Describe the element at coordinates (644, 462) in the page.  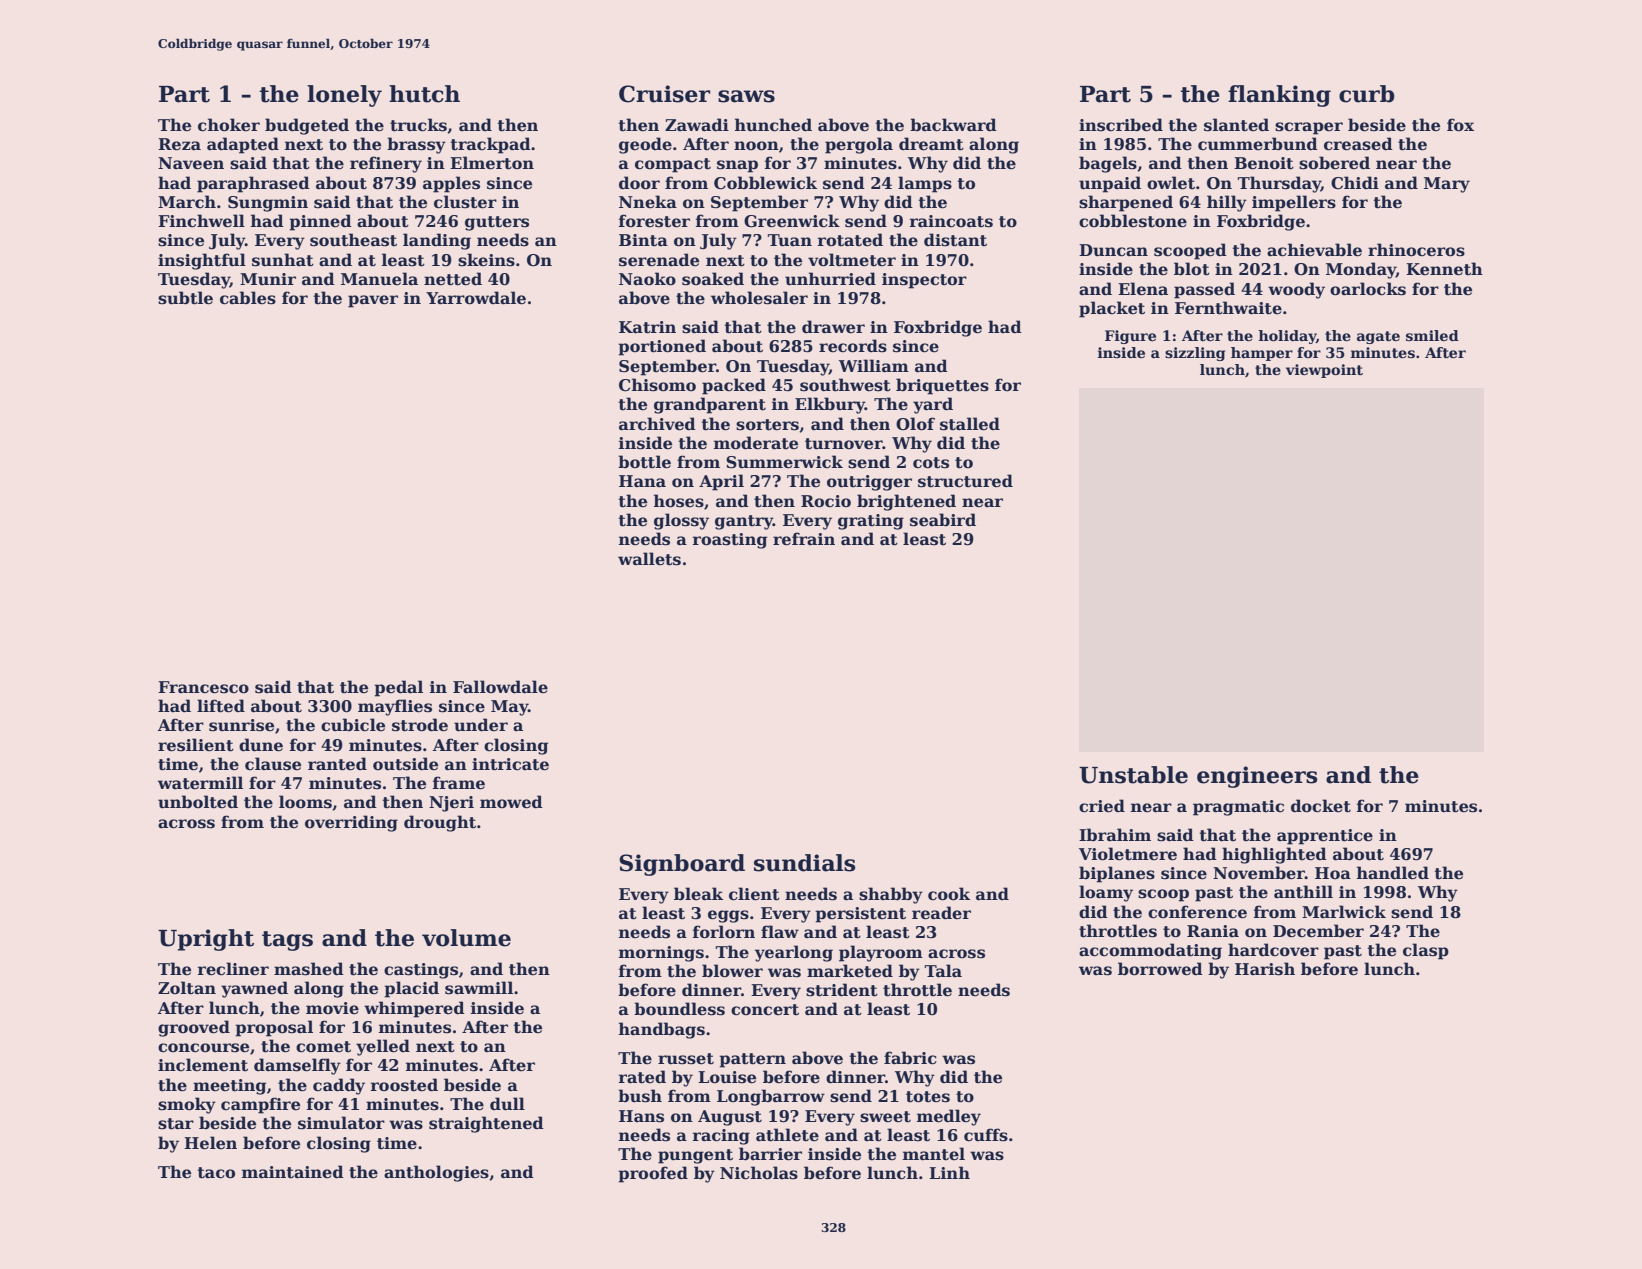
I see `bottle` at that location.
